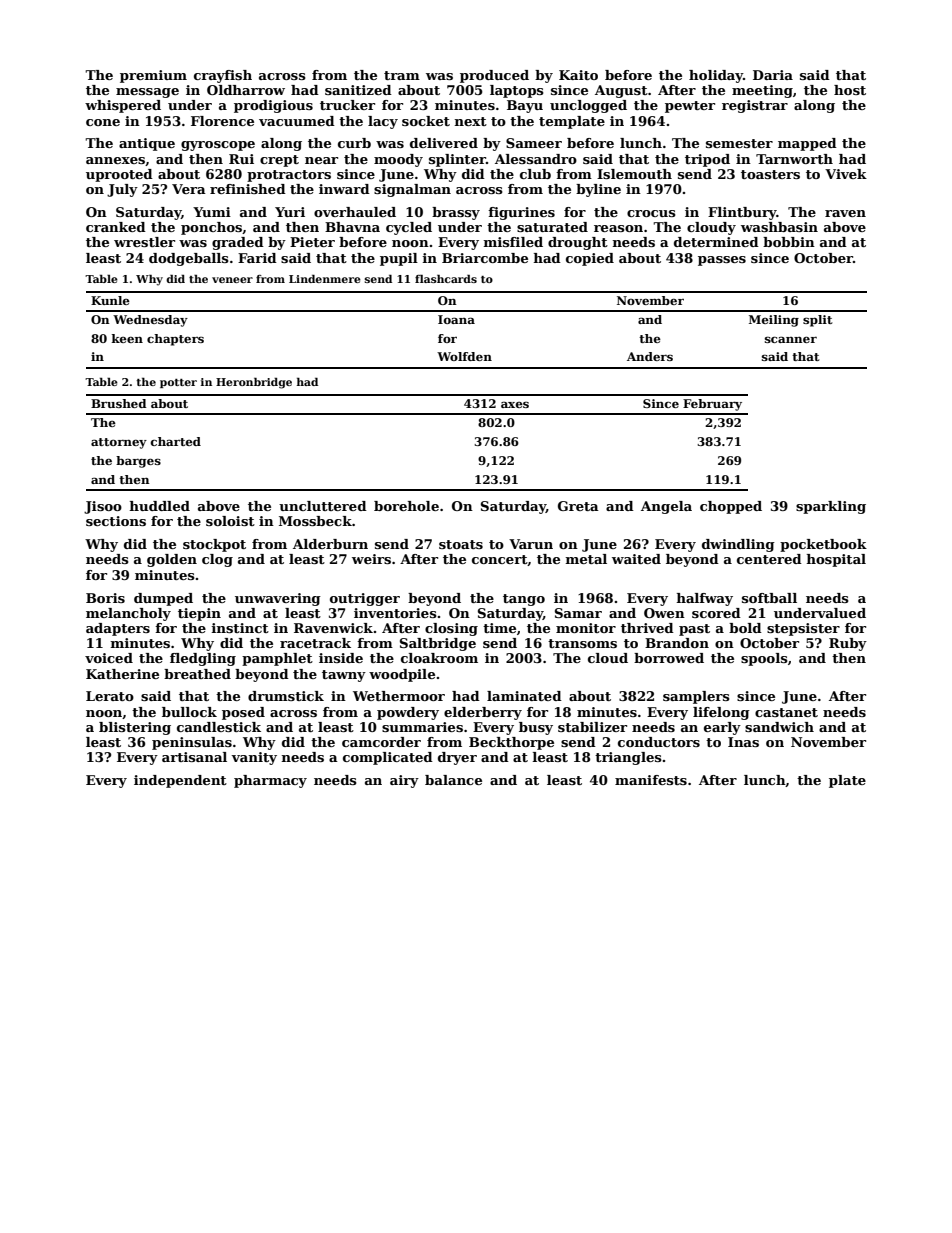 The image size is (952, 1233). Describe the element at coordinates (153, 76) in the screenshot. I see `premium` at that location.
